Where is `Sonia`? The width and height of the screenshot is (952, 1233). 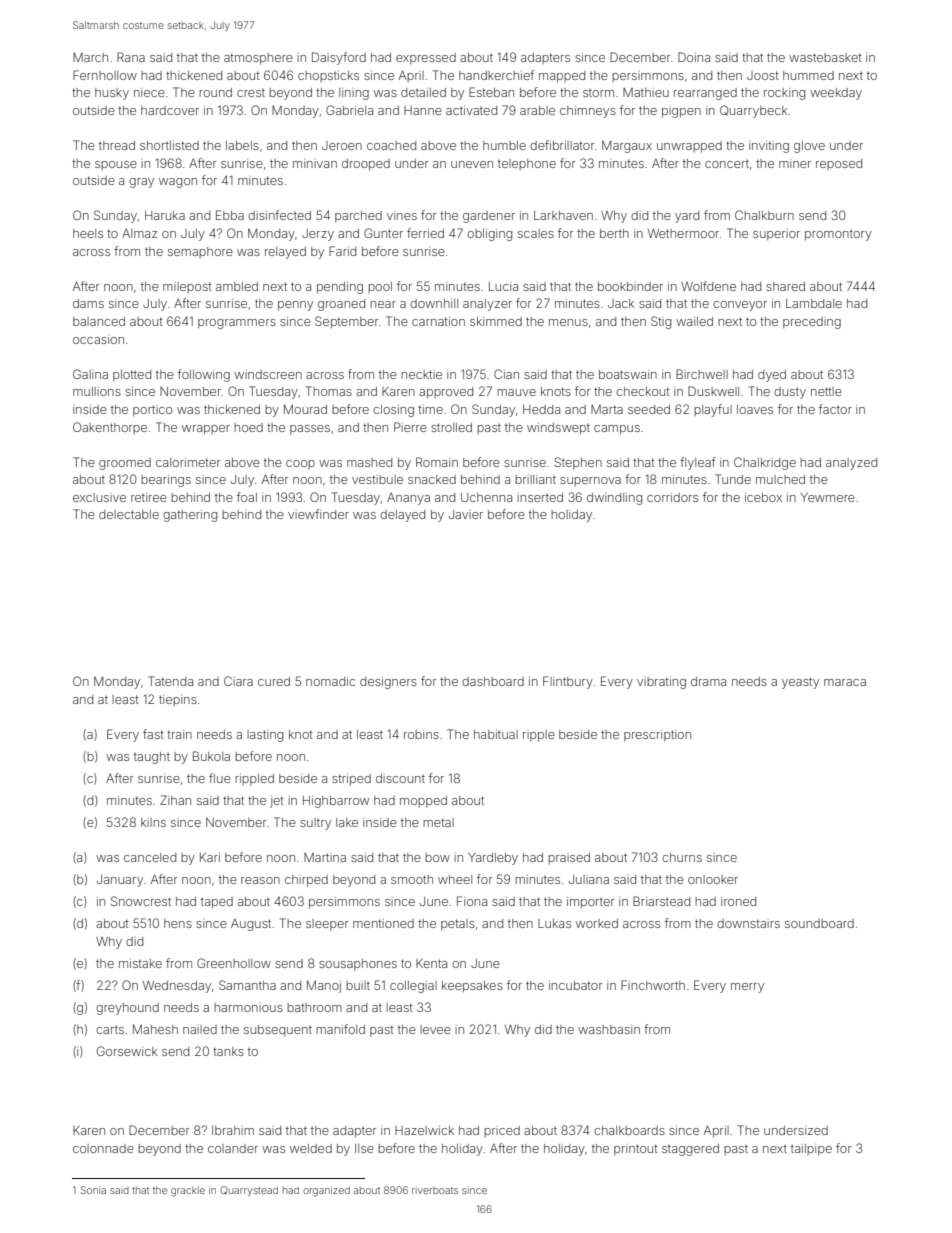
Sonia is located at coordinates (93, 1190).
